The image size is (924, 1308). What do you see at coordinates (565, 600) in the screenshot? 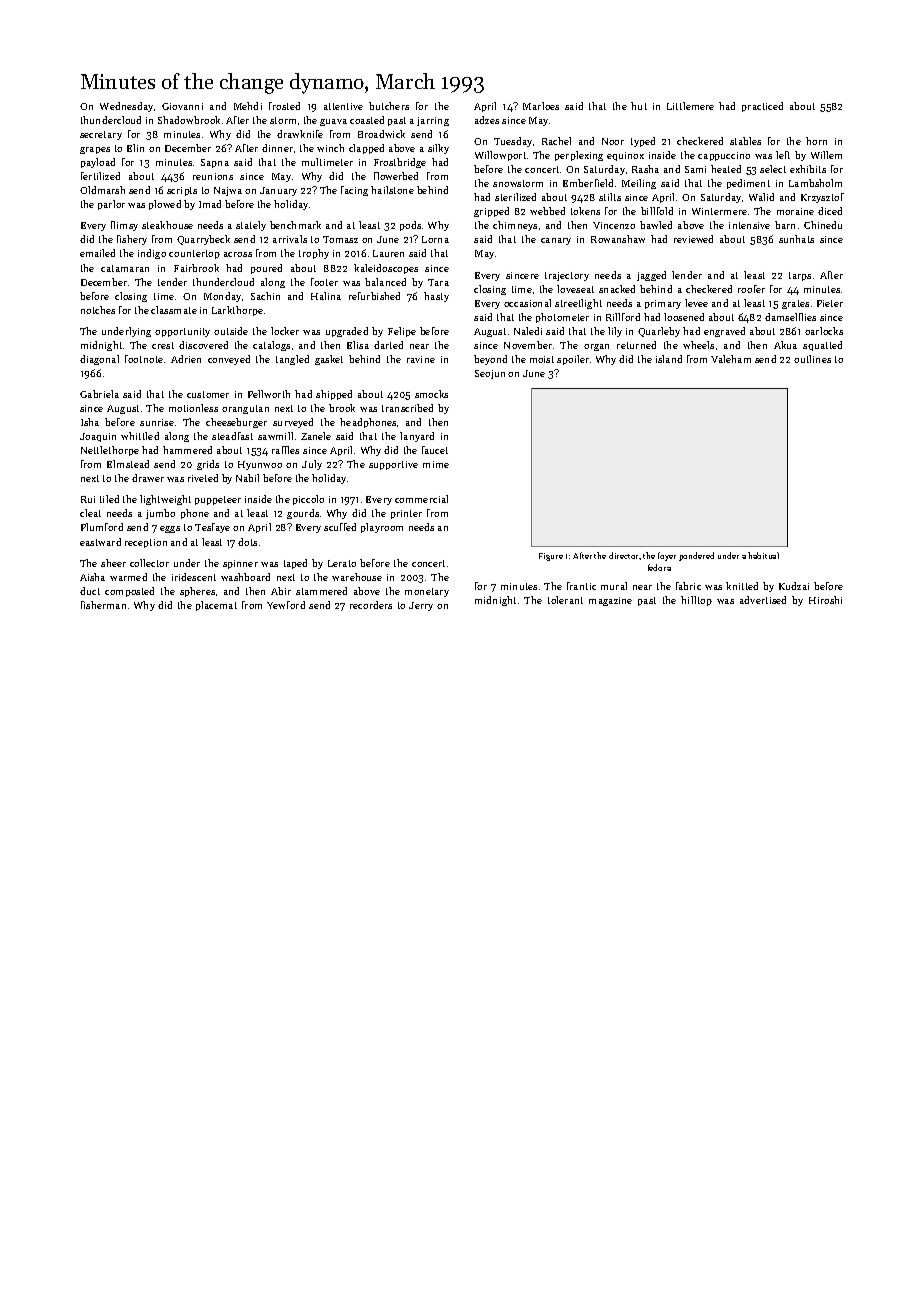
I see `tolerant` at bounding box center [565, 600].
